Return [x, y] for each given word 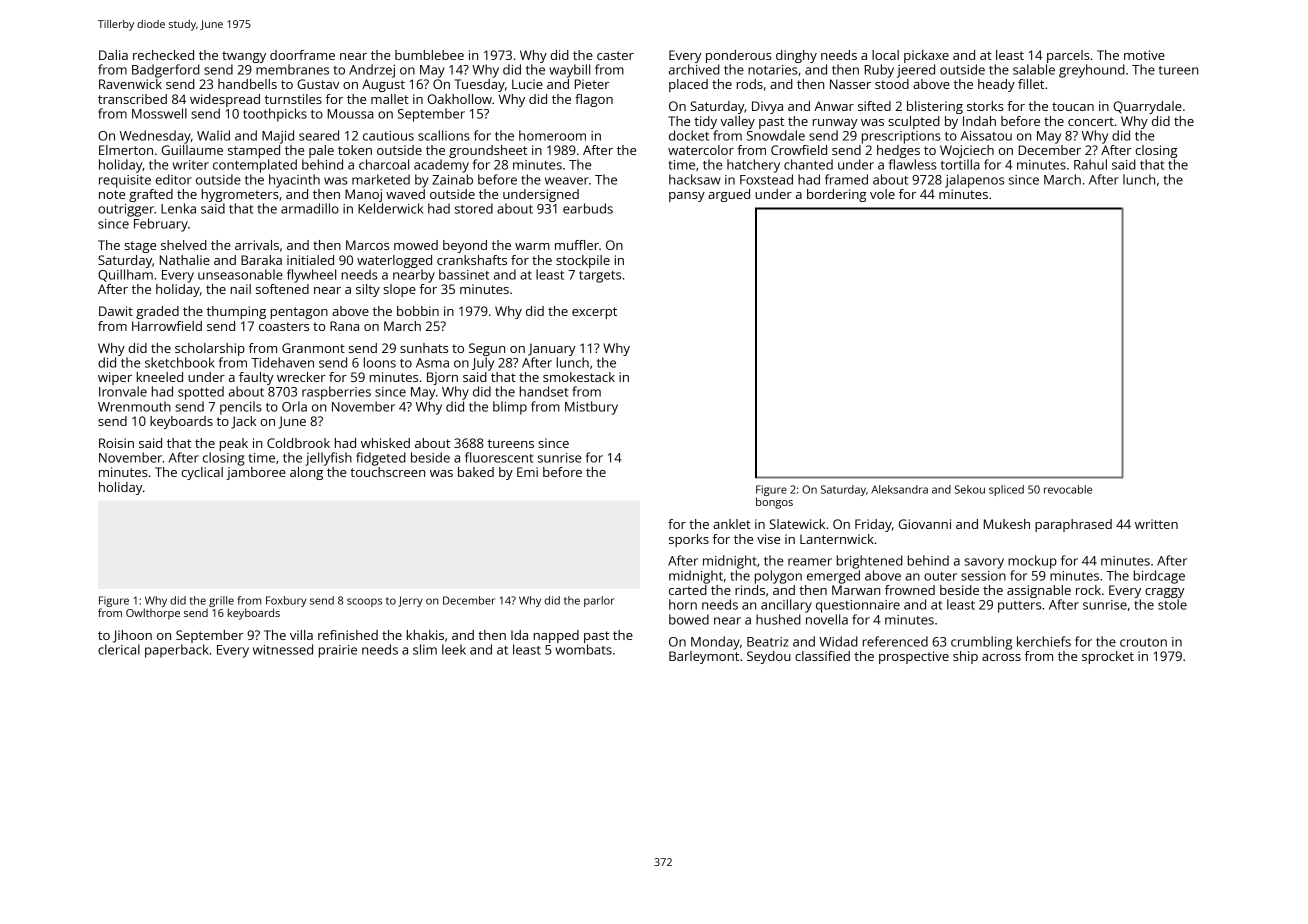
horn [683, 604]
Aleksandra [899, 489]
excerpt [594, 313]
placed [688, 85]
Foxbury [286, 601]
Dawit [116, 311]
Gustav [318, 84]
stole [1172, 604]
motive [1144, 55]
